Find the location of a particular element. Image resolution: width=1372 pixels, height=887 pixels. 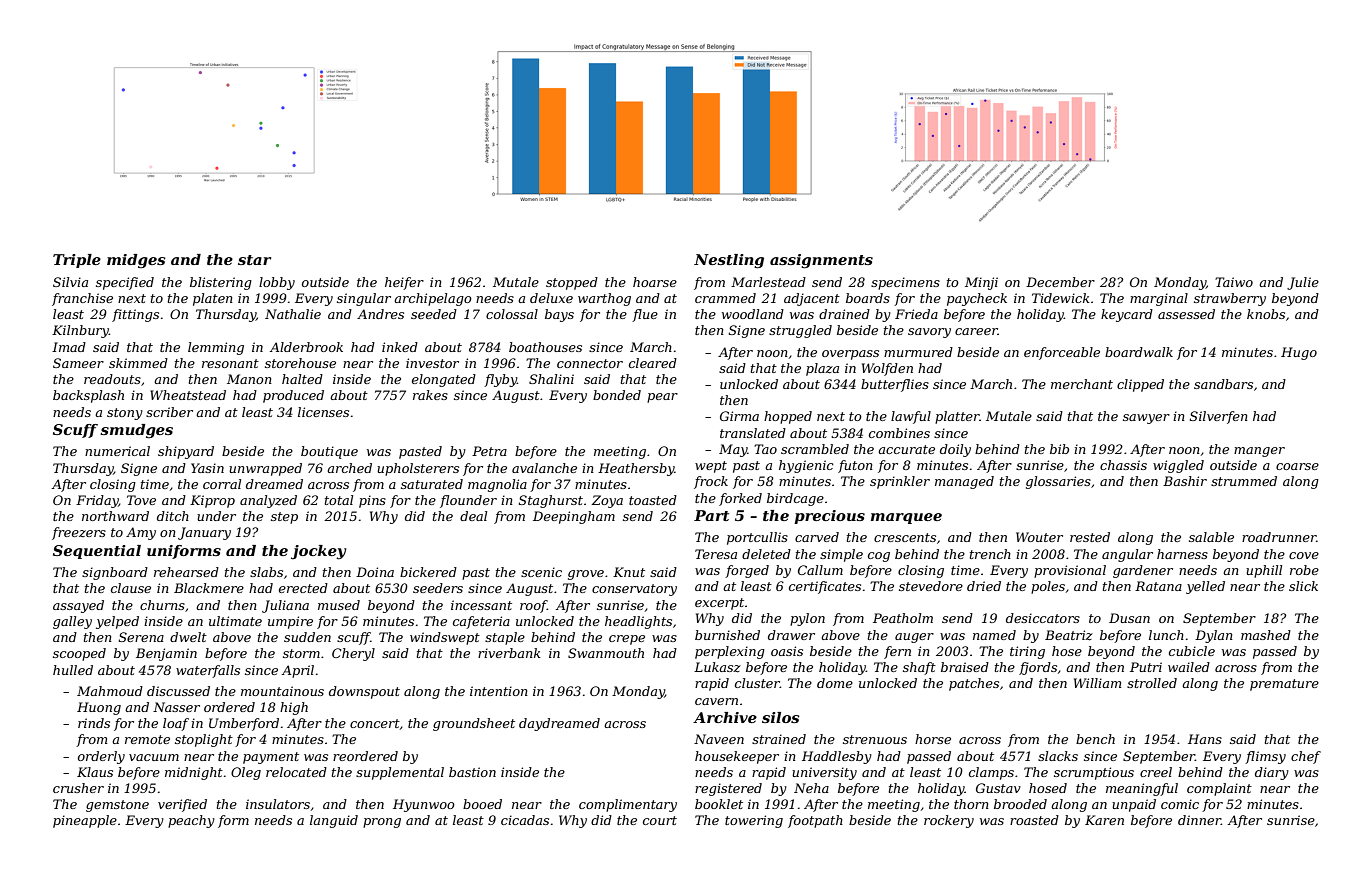

Putri is located at coordinates (1146, 667).
